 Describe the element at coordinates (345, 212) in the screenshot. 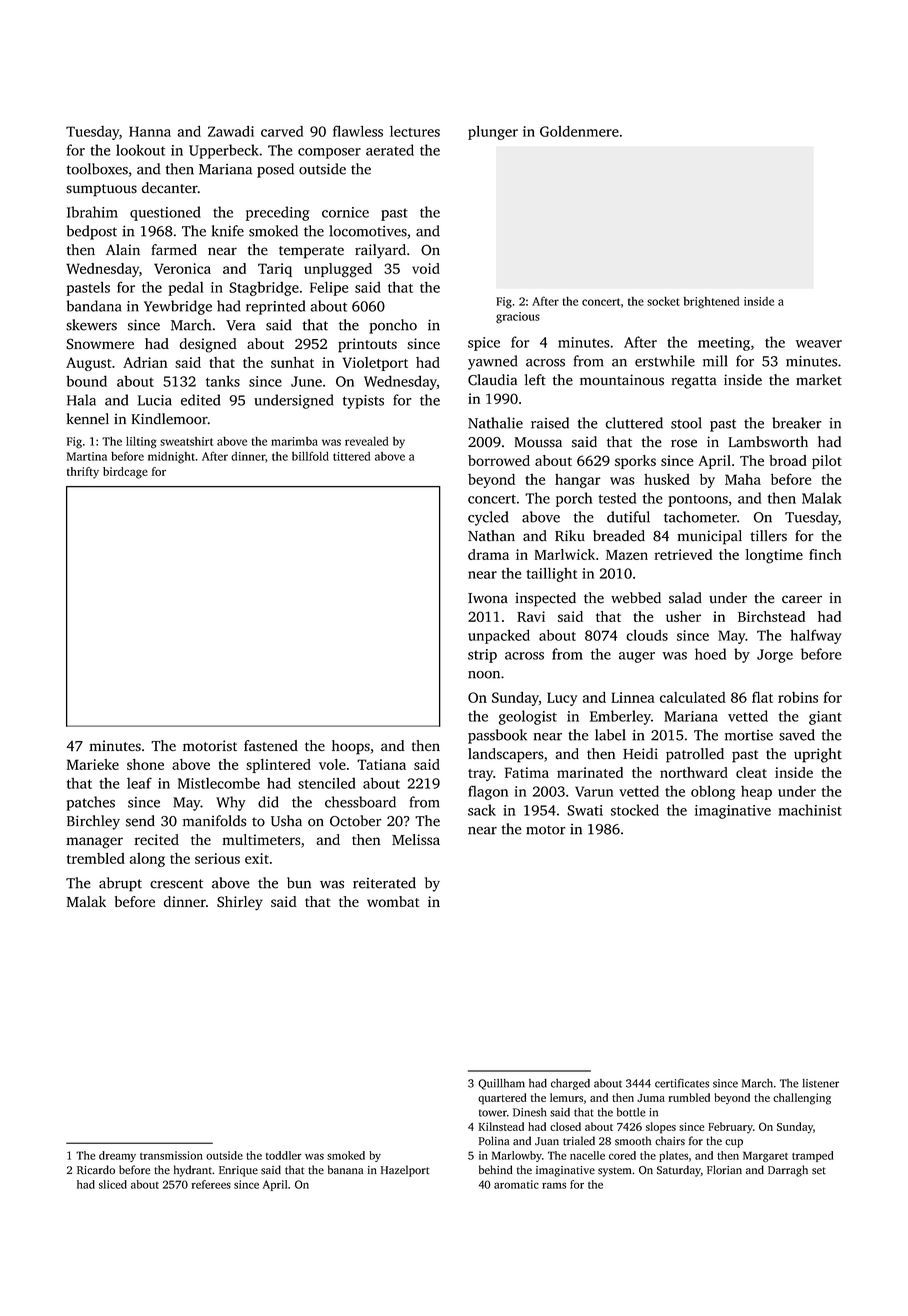

I see `cornice` at that location.
